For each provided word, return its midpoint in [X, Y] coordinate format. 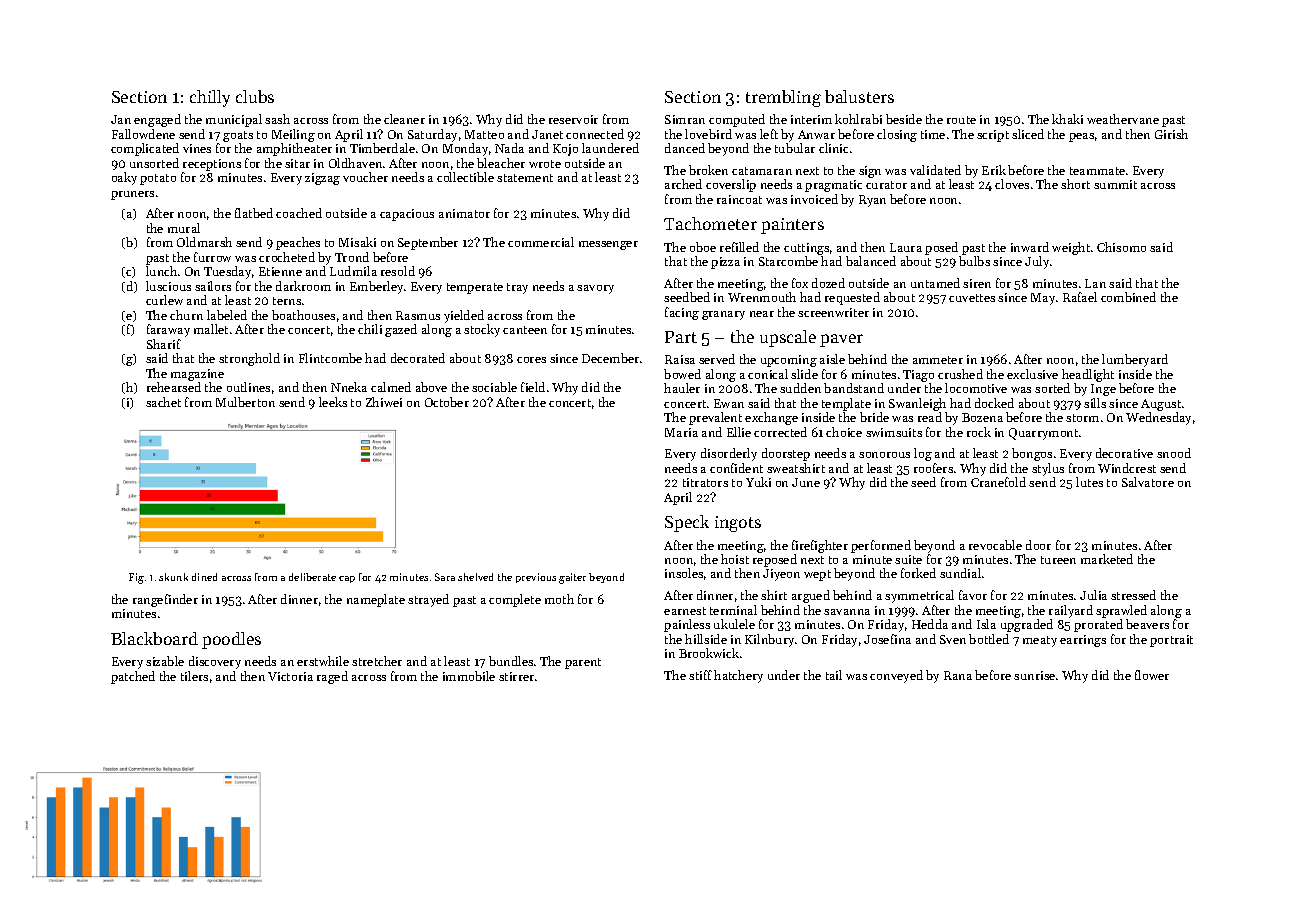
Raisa [680, 359]
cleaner [404, 119]
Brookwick [709, 653]
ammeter [938, 360]
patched [133, 677]
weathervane [1123, 119]
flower [1152, 675]
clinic [833, 148]
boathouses [303, 315]
